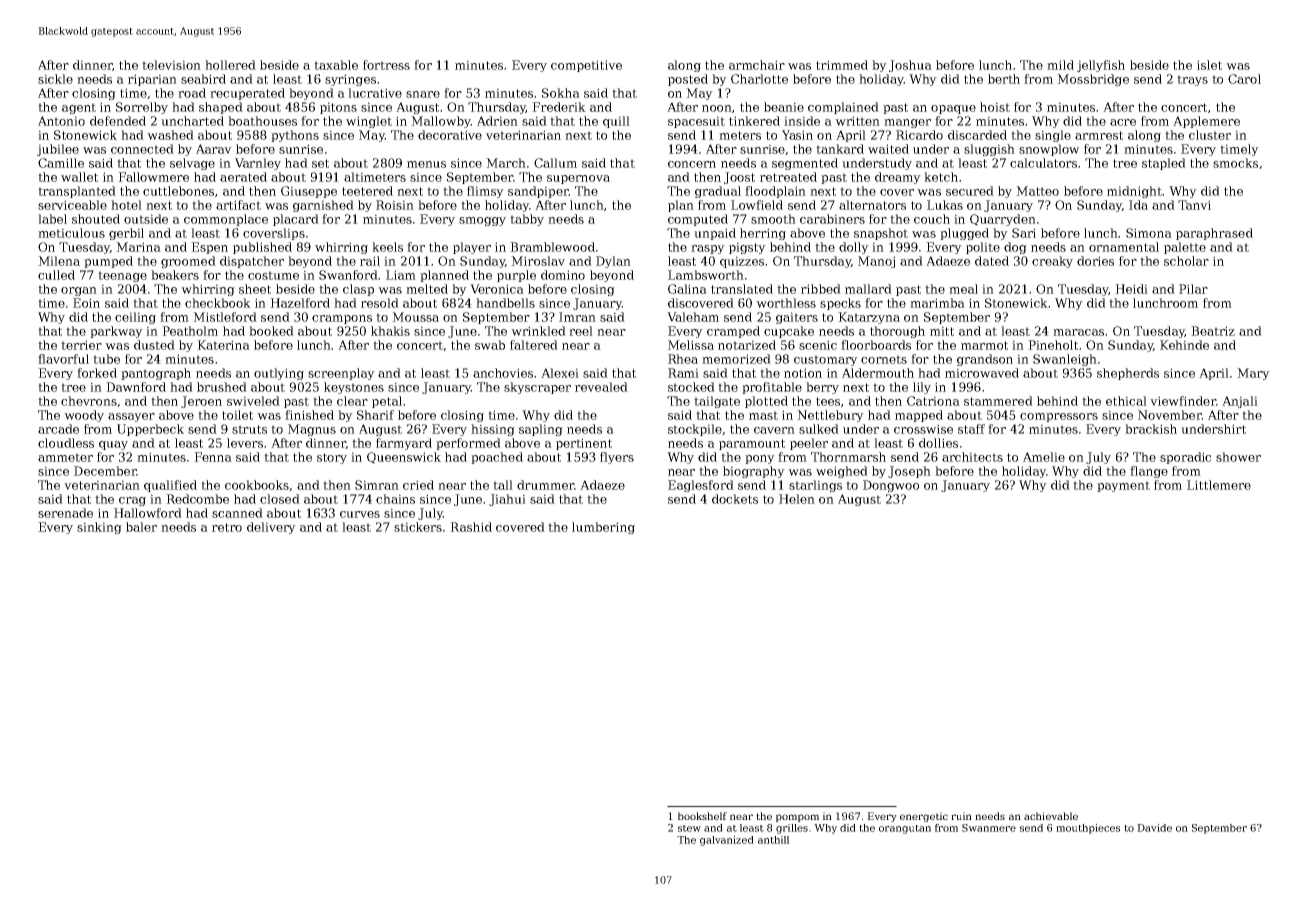 This image has width=1308, height=924. I want to click on Eoin, so click(86, 303).
